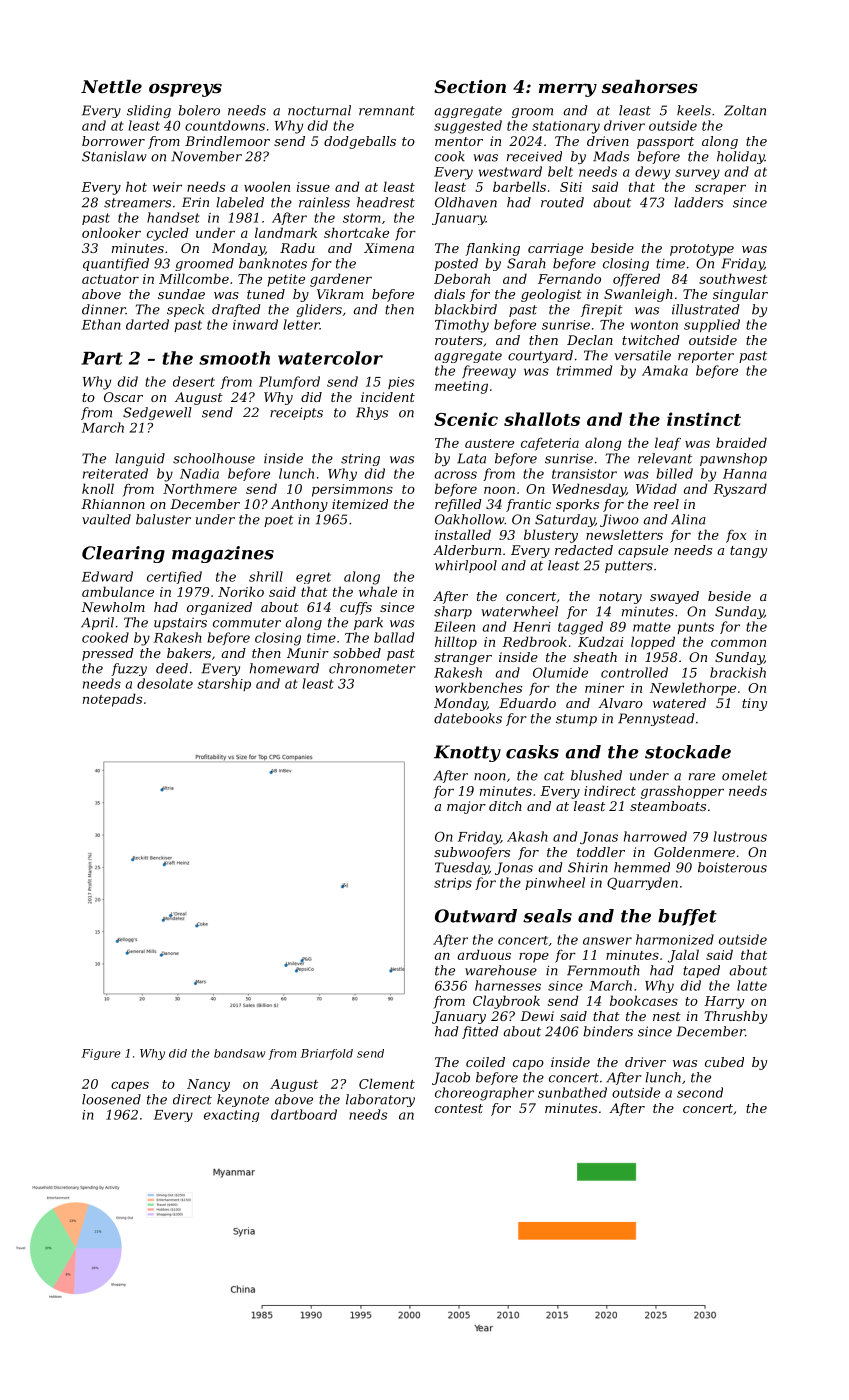 The width and height of the document is (849, 1400). Describe the element at coordinates (650, 86) in the document. I see `seahorses` at that location.
